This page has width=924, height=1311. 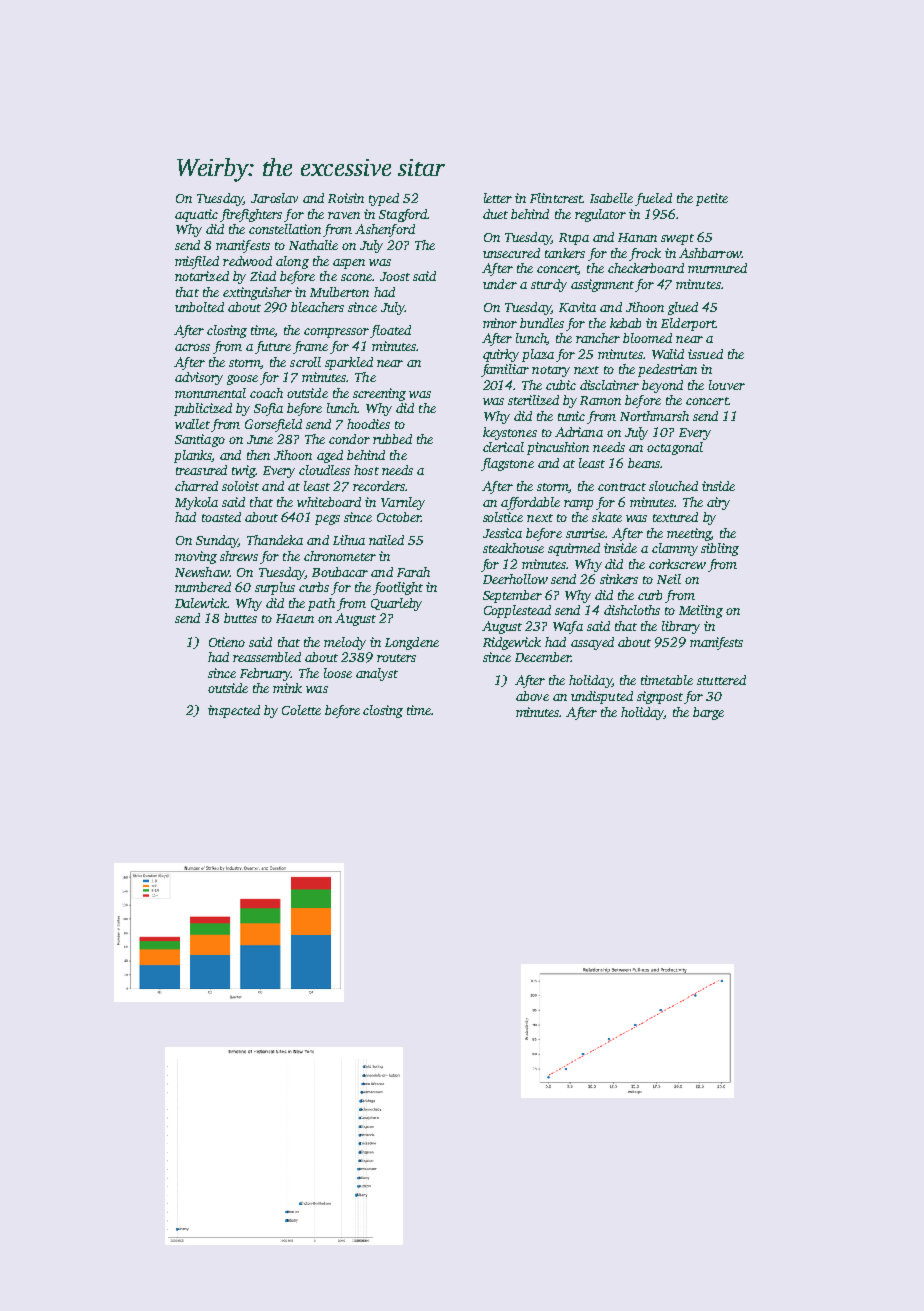 I want to click on airy, so click(x=718, y=503).
